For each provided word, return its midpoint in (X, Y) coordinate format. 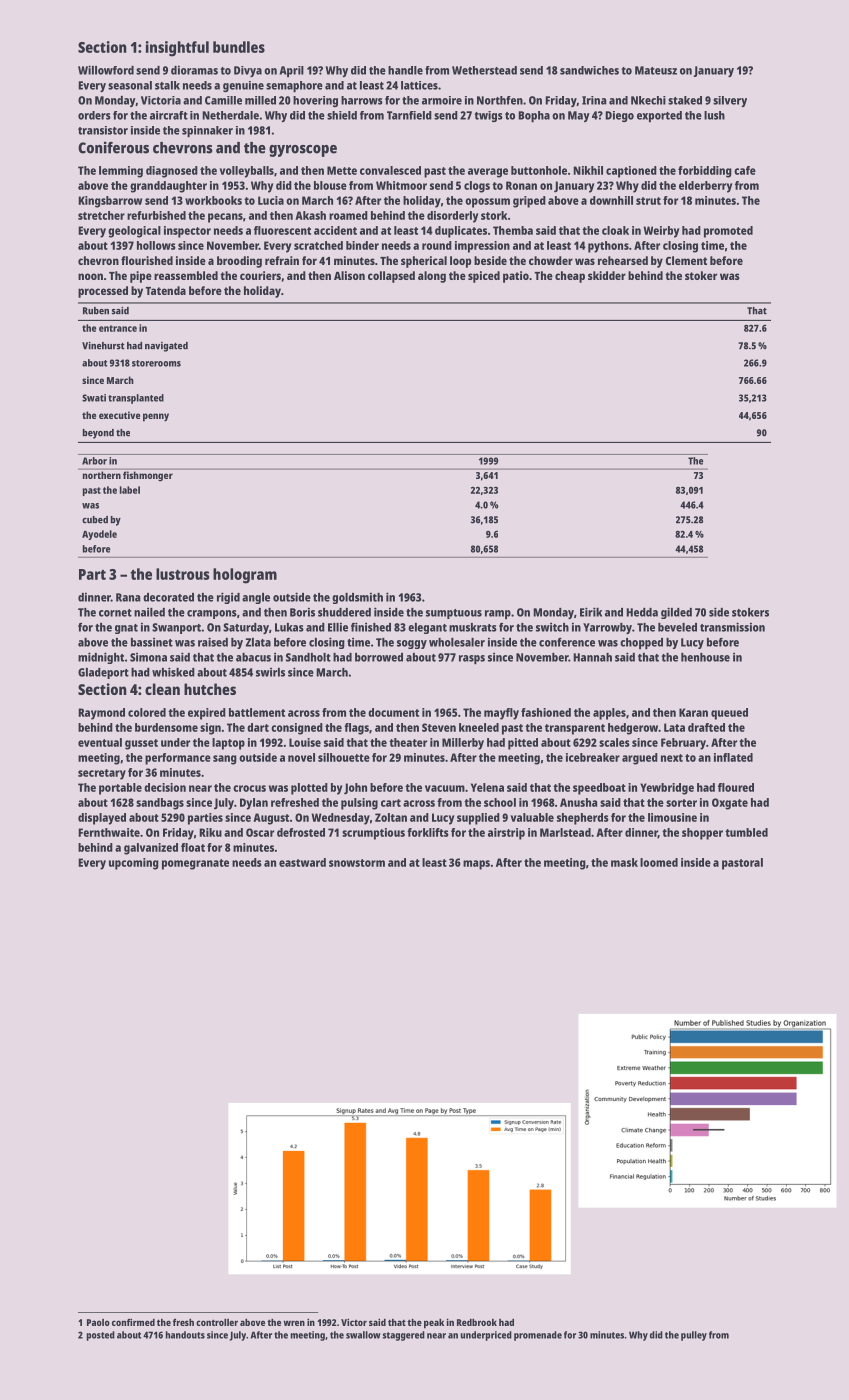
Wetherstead (484, 70)
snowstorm (357, 863)
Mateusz (656, 70)
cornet (115, 613)
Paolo (98, 1322)
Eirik (591, 612)
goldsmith (357, 598)
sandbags (160, 804)
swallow (363, 1335)
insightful (177, 49)
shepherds (583, 819)
